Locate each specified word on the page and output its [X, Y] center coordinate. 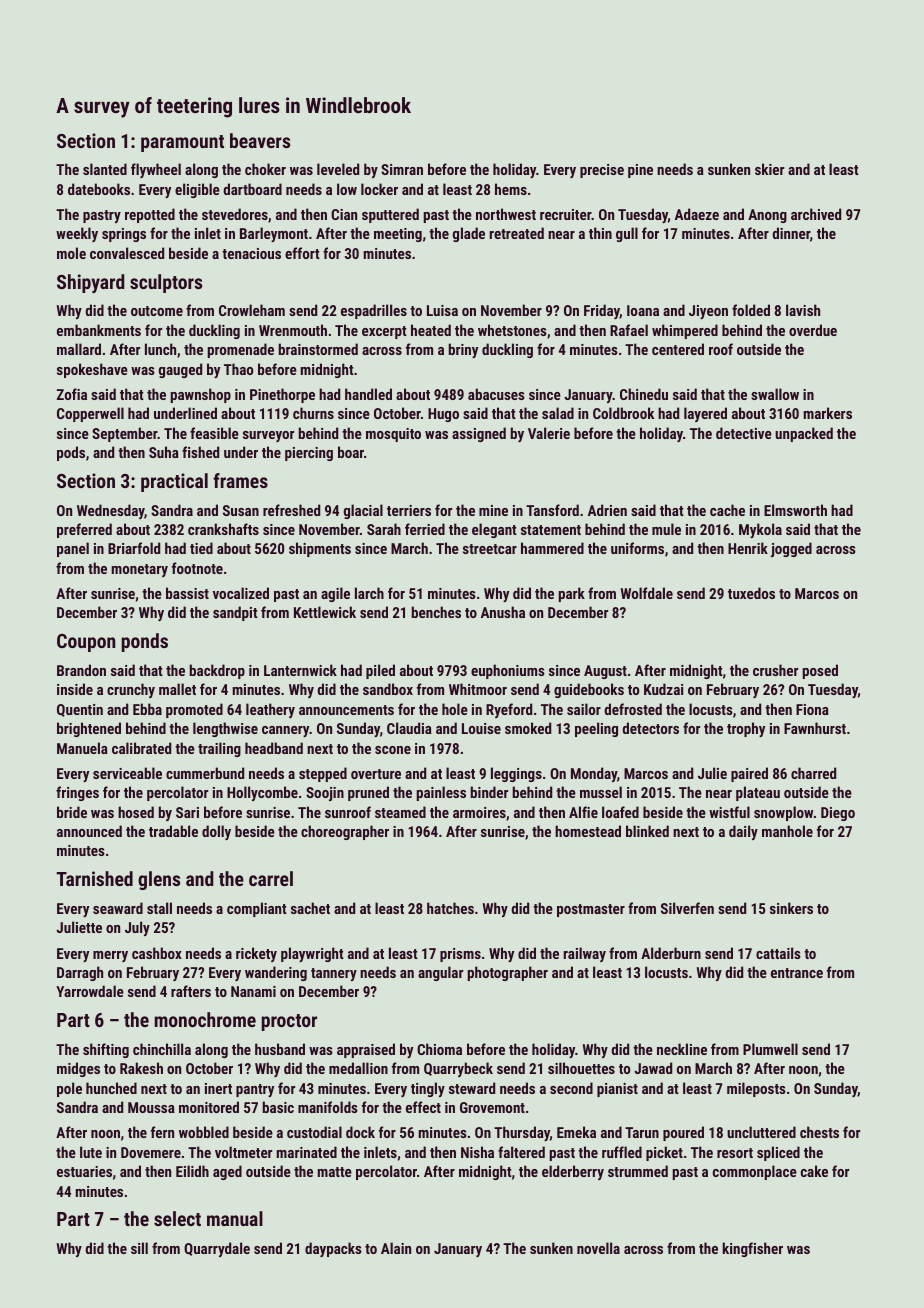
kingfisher [753, 1249]
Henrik [748, 548]
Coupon [86, 643]
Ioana [643, 310]
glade [469, 234]
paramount [182, 143]
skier [769, 169]
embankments [99, 330]
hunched [111, 1088]
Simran [402, 169]
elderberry [573, 1172]
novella [598, 1248]
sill [139, 1248]
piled [380, 671]
